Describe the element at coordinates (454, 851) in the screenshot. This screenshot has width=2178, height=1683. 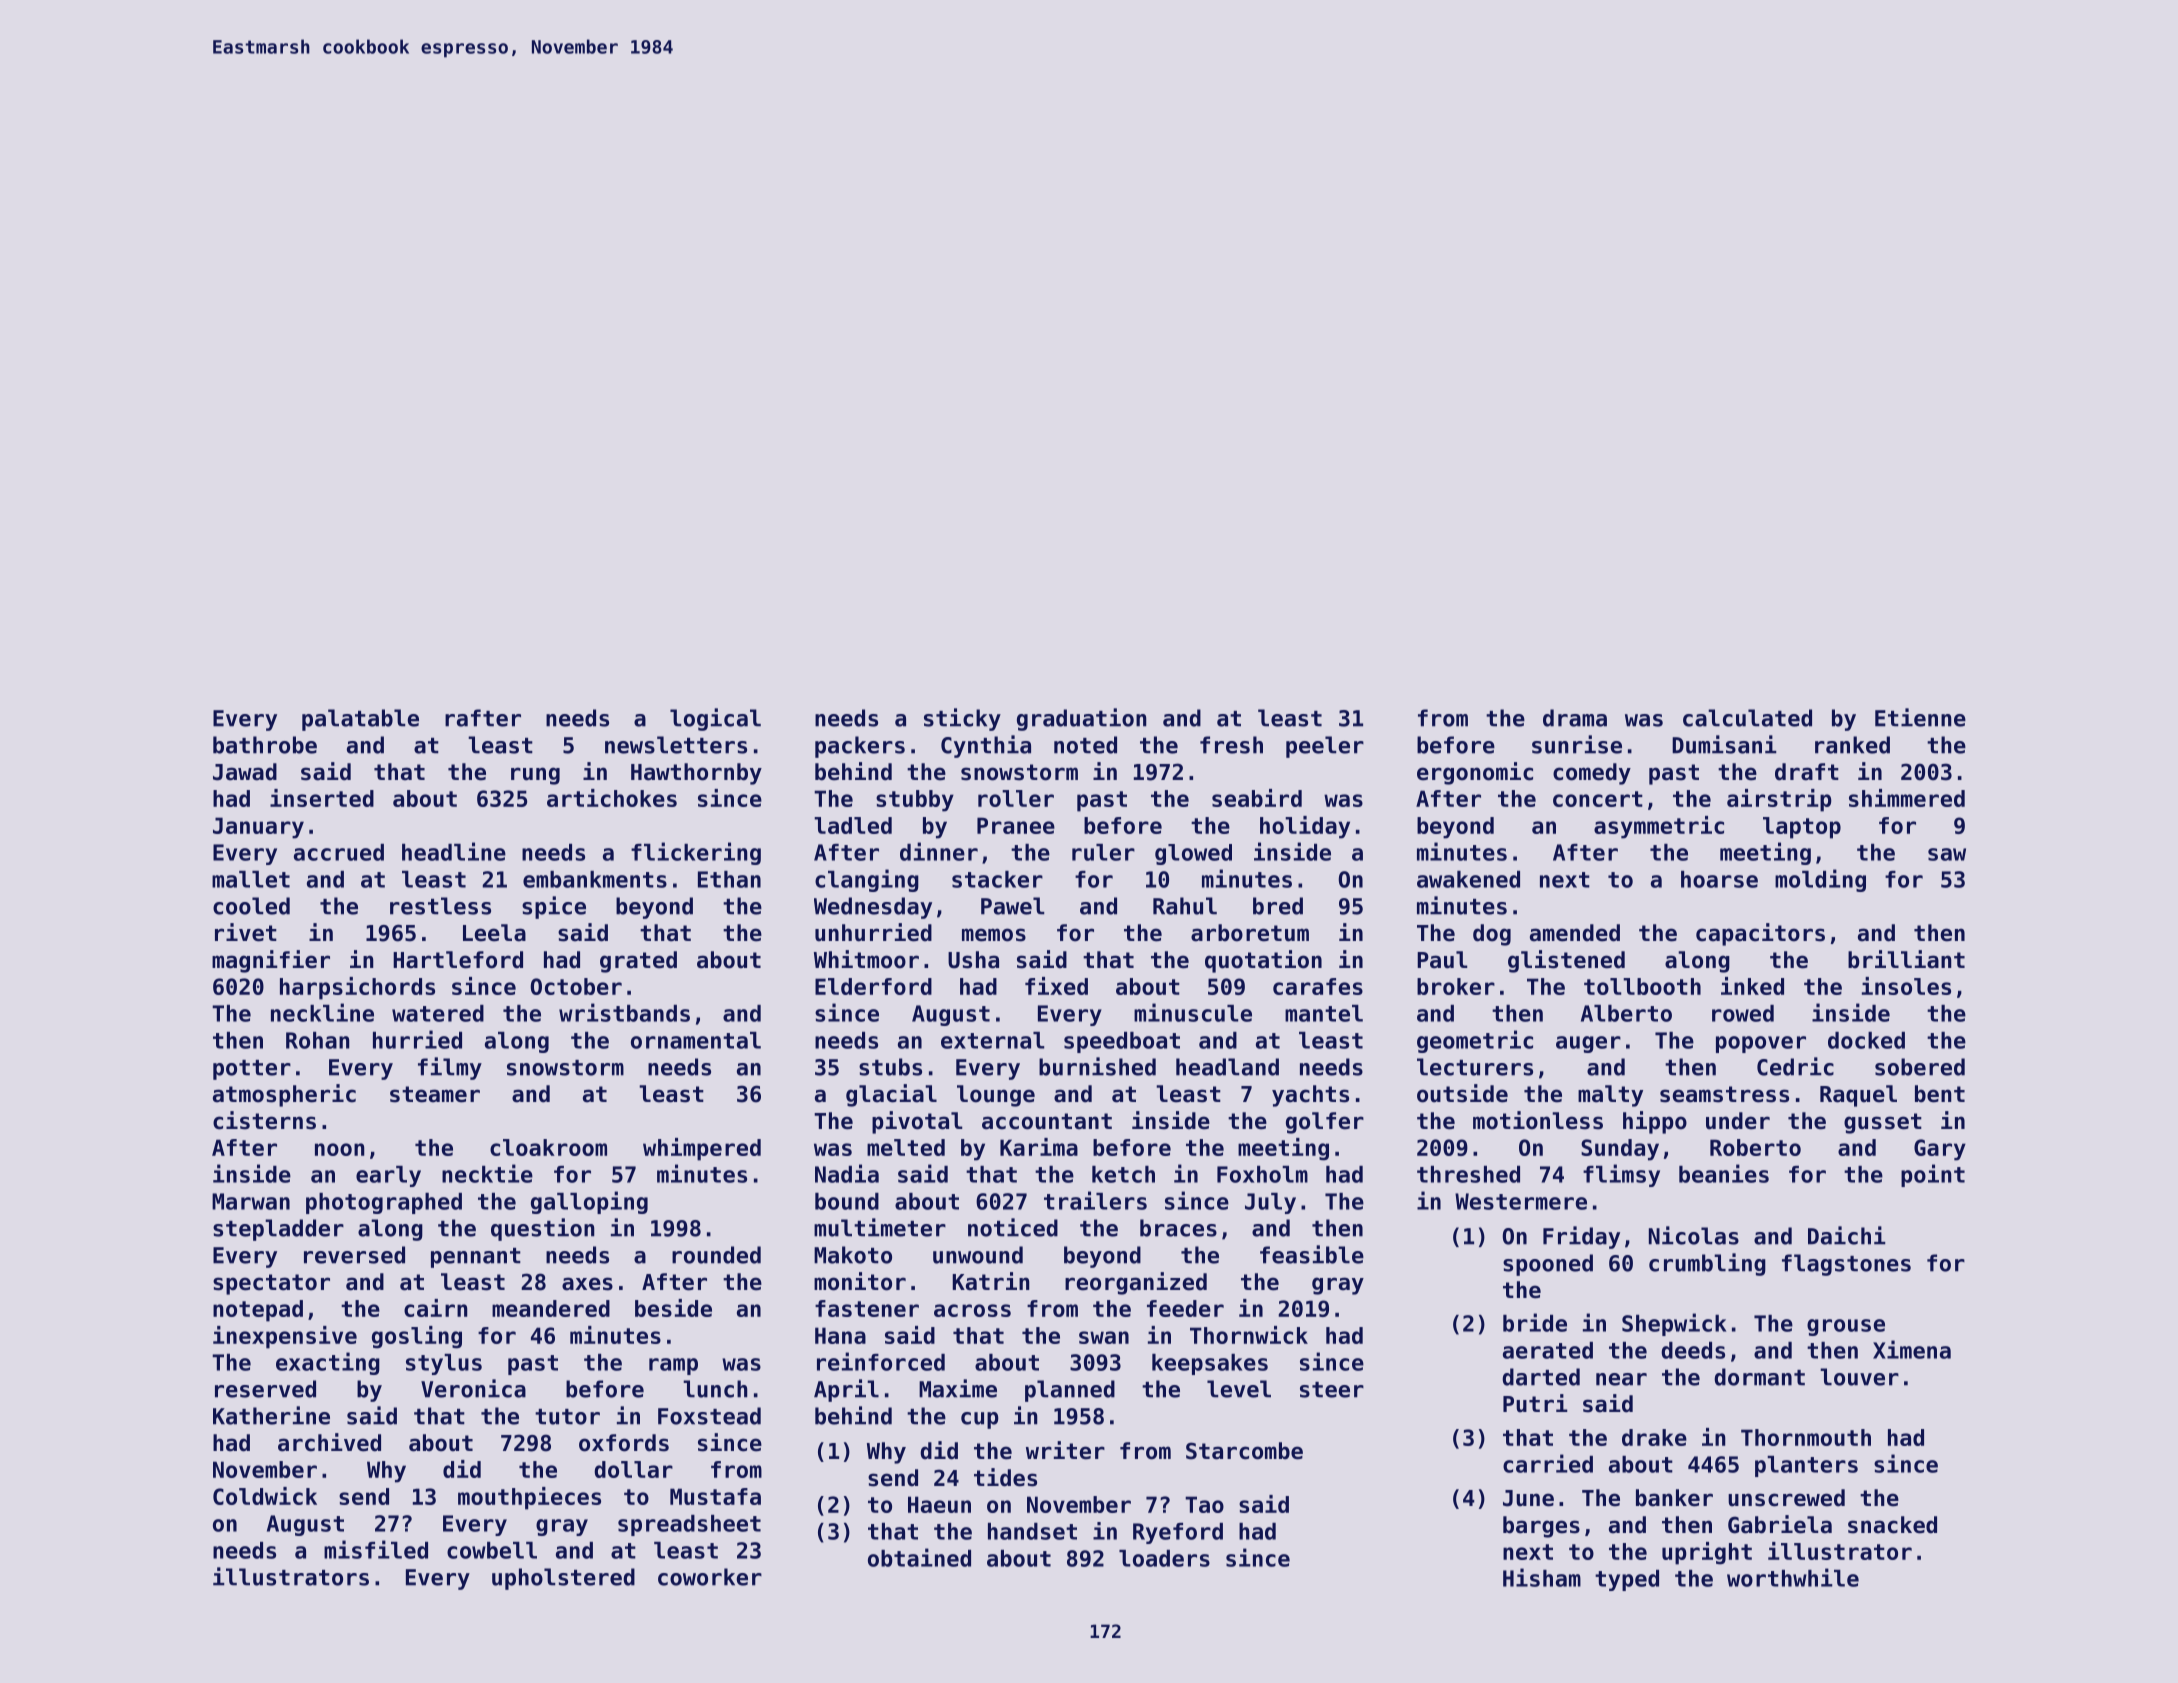
I see `headline` at that location.
